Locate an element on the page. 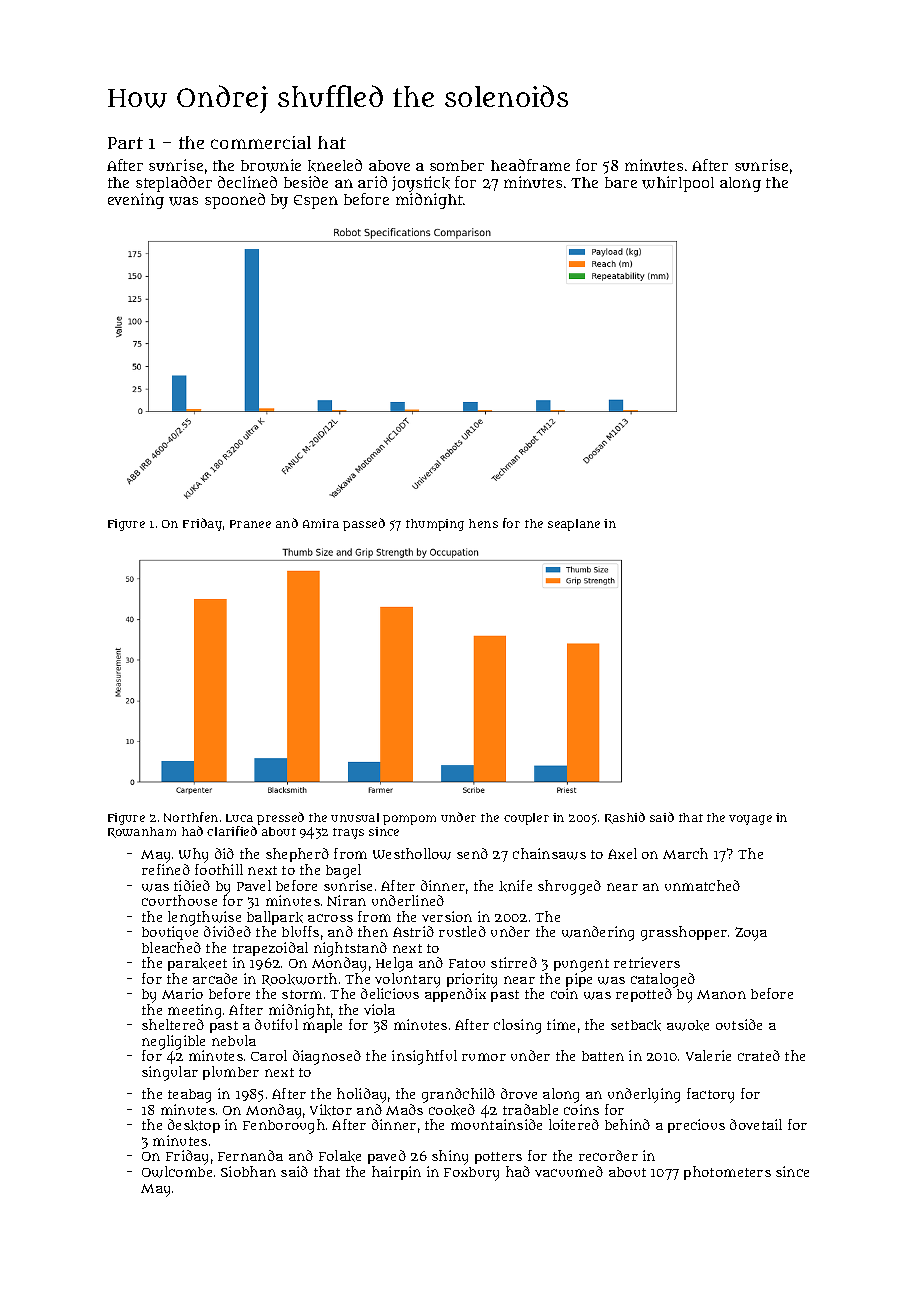 The height and width of the page is (1308, 924). Owlcombe is located at coordinates (177, 1172).
